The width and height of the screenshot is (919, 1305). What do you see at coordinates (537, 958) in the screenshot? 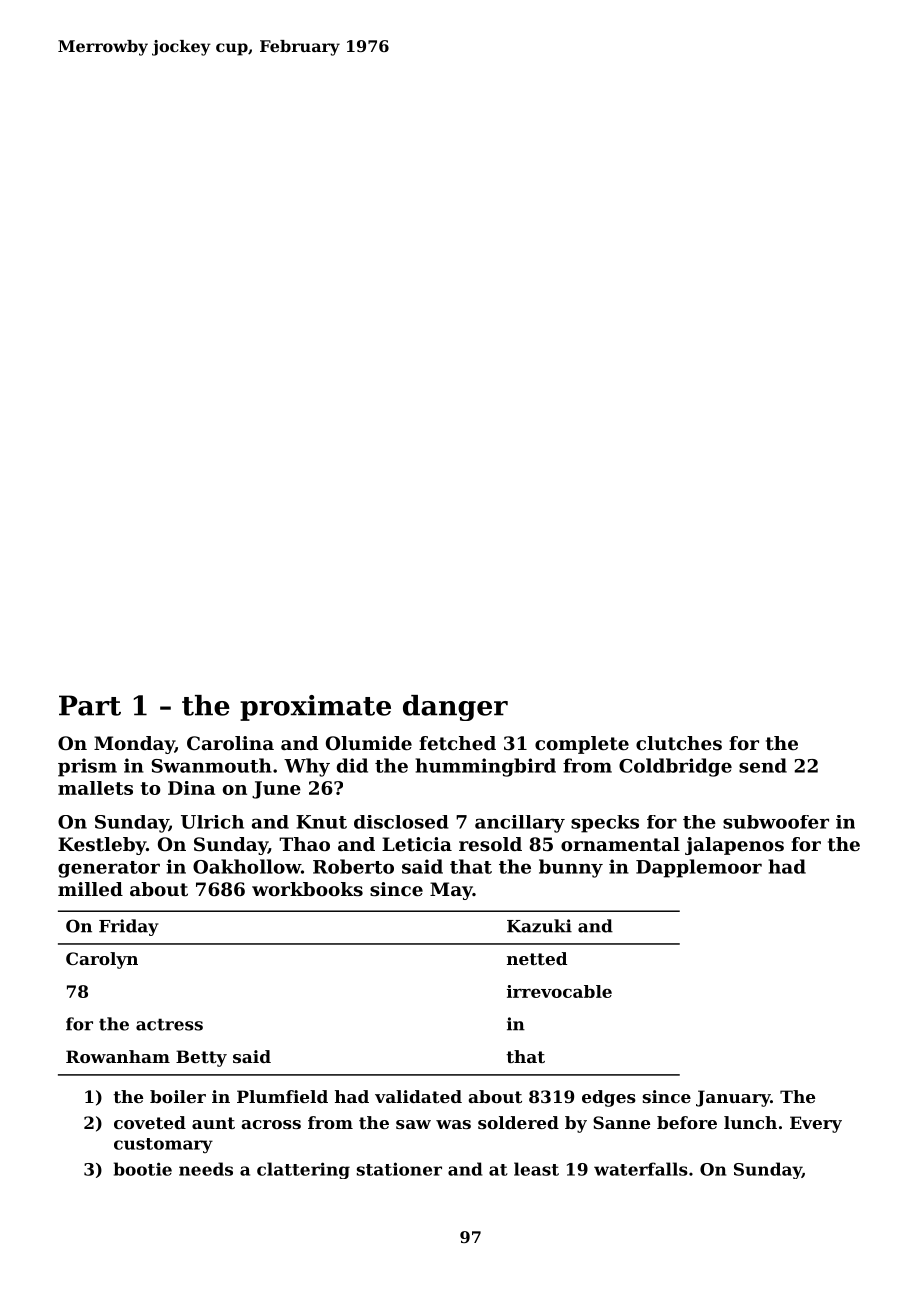
I see `netted` at bounding box center [537, 958].
